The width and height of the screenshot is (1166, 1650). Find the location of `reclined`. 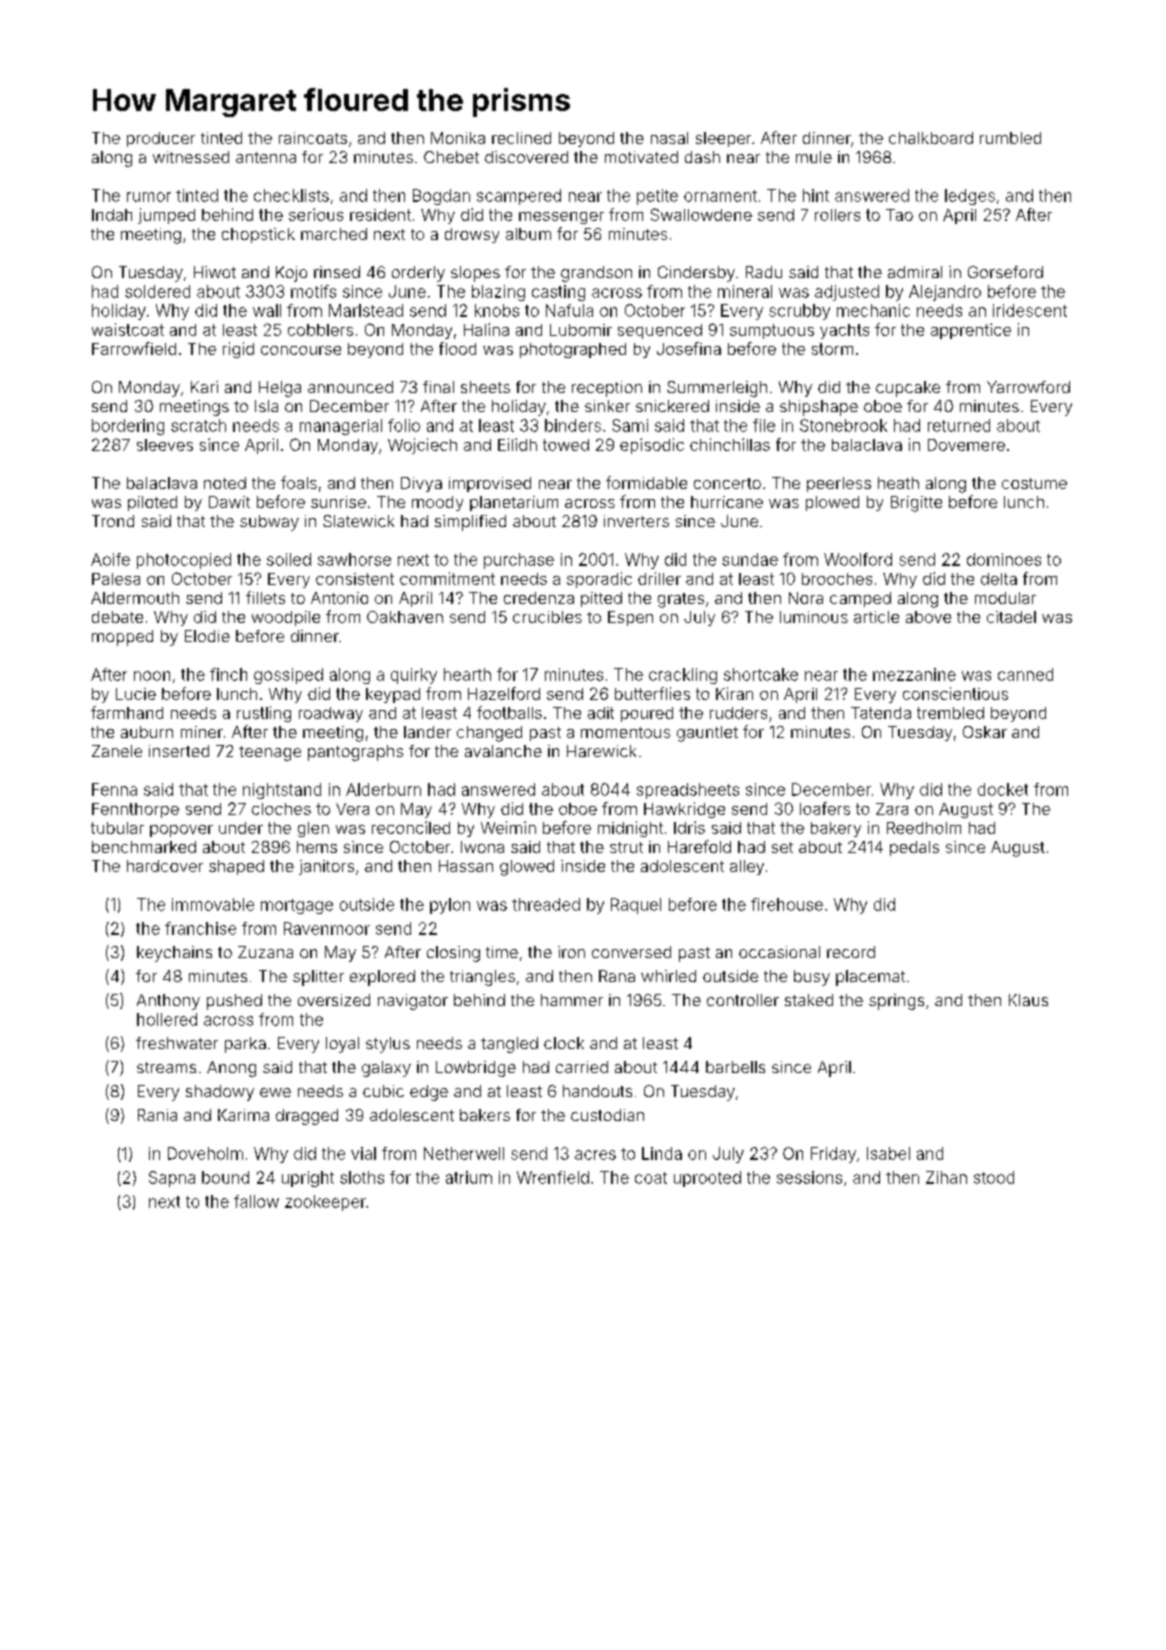

reclined is located at coordinates (521, 138).
